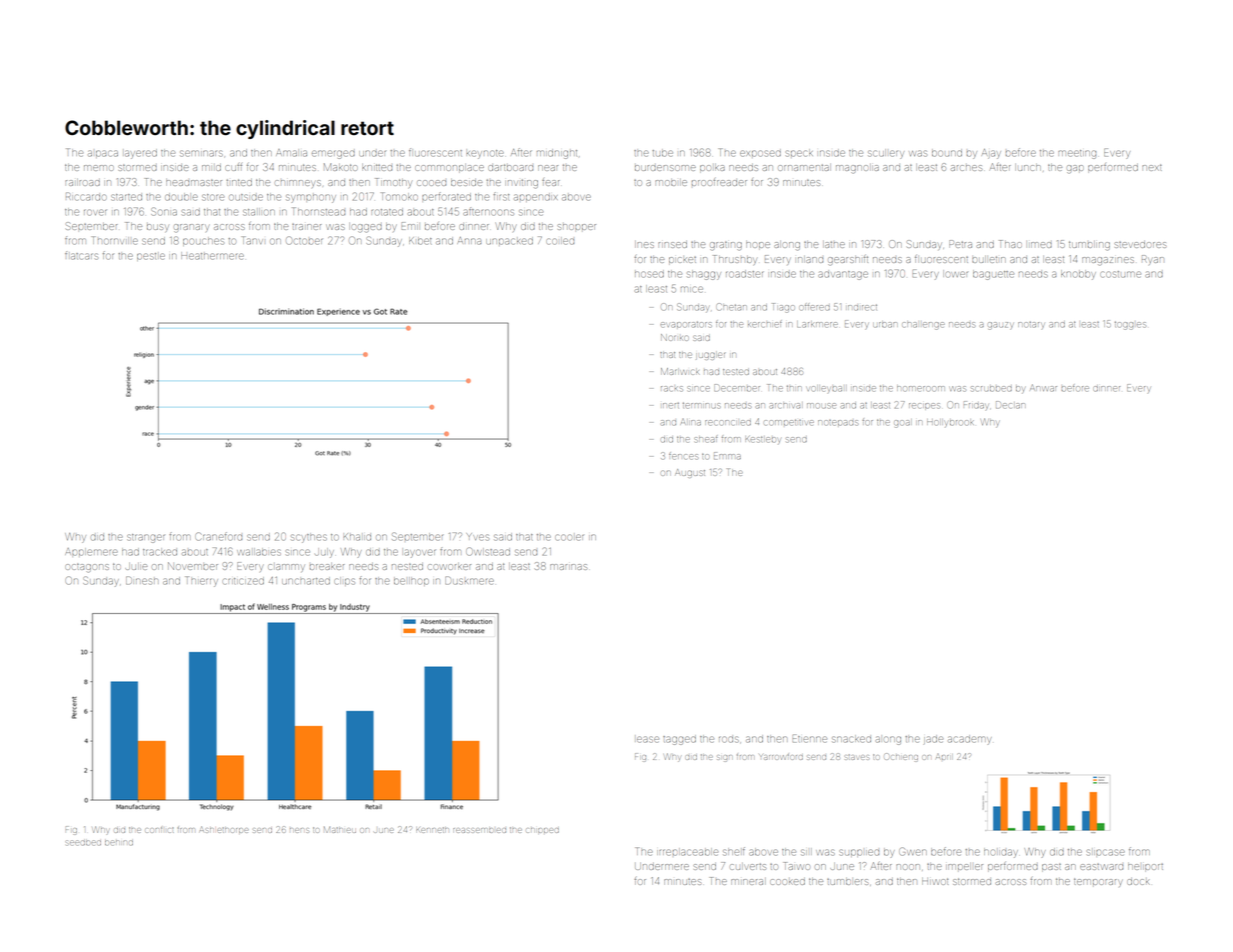 The image size is (1233, 952). Describe the element at coordinates (663, 153) in the image. I see `tube` at that location.
